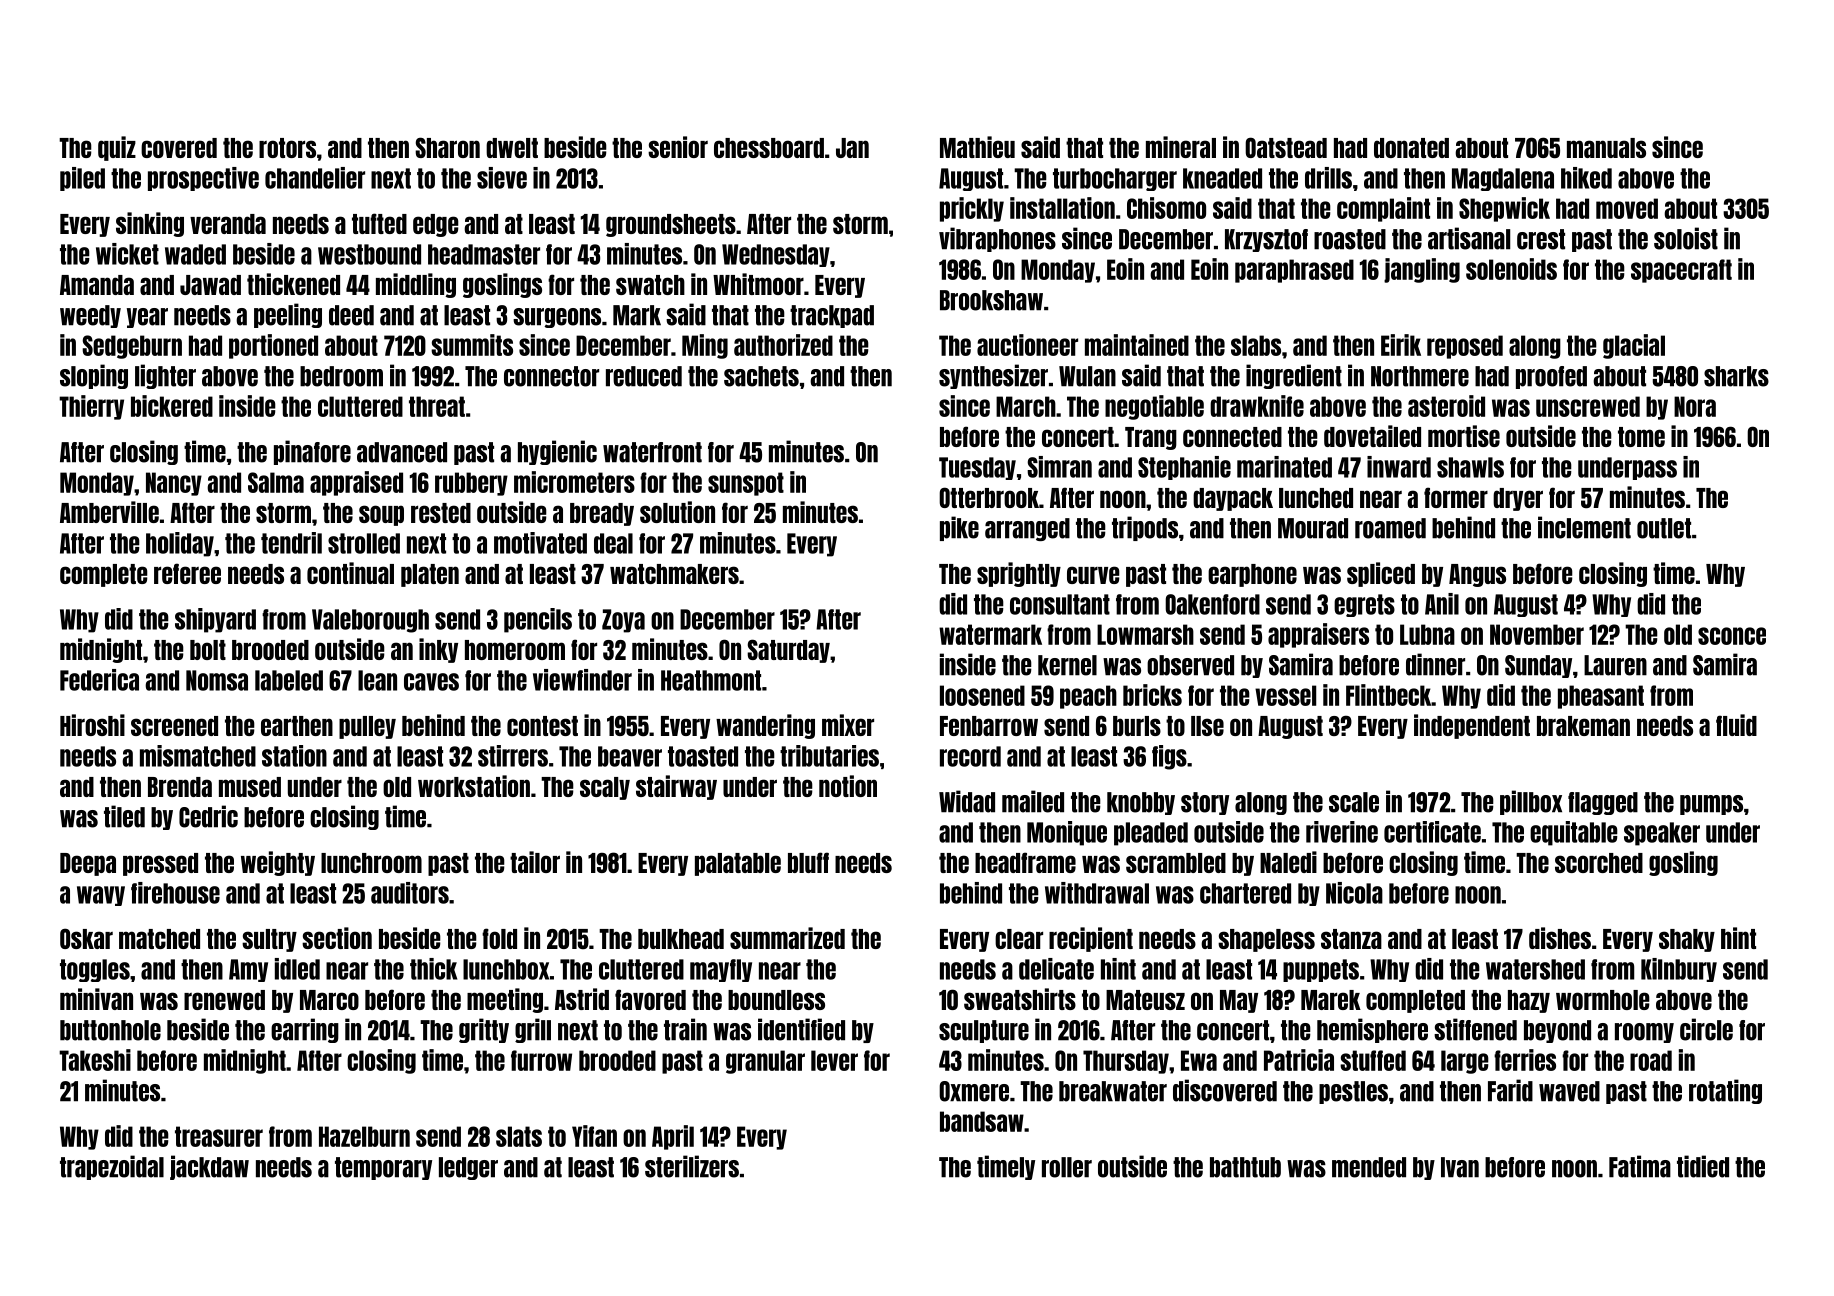  What do you see at coordinates (776, 255) in the screenshot?
I see `Wednesday` at bounding box center [776, 255].
